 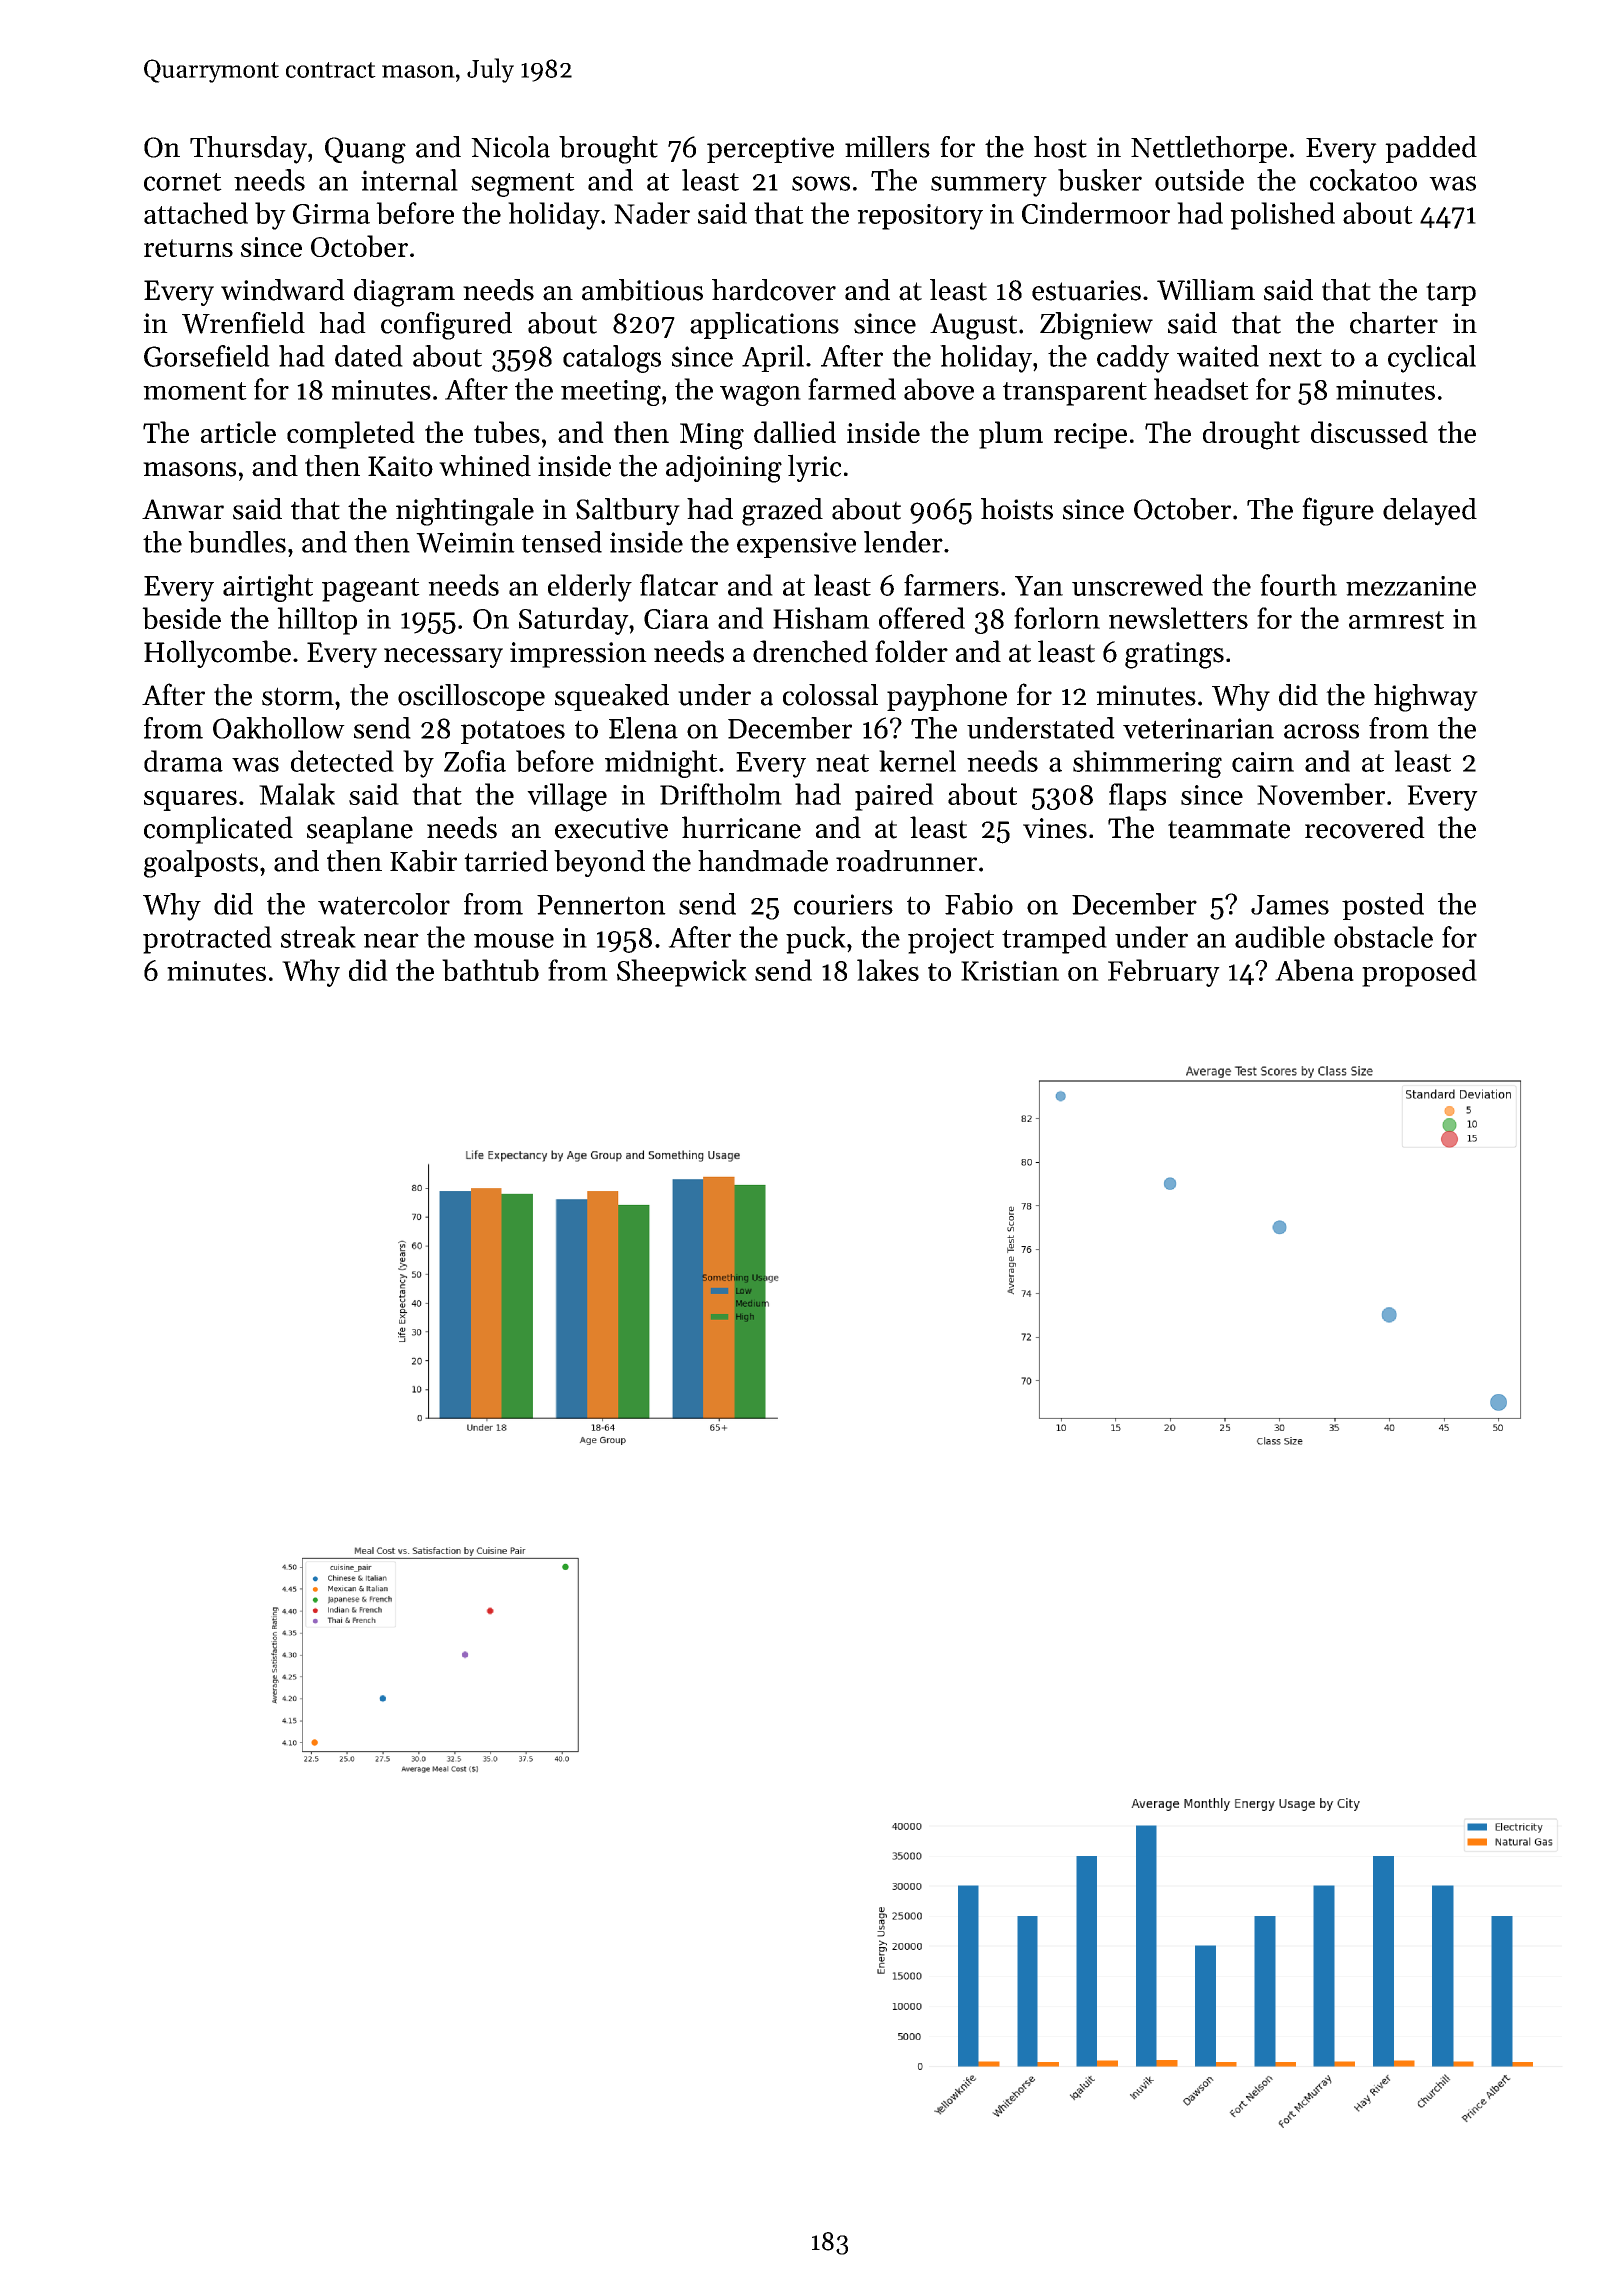 What do you see at coordinates (207, 940) in the screenshot?
I see `protracted` at bounding box center [207, 940].
